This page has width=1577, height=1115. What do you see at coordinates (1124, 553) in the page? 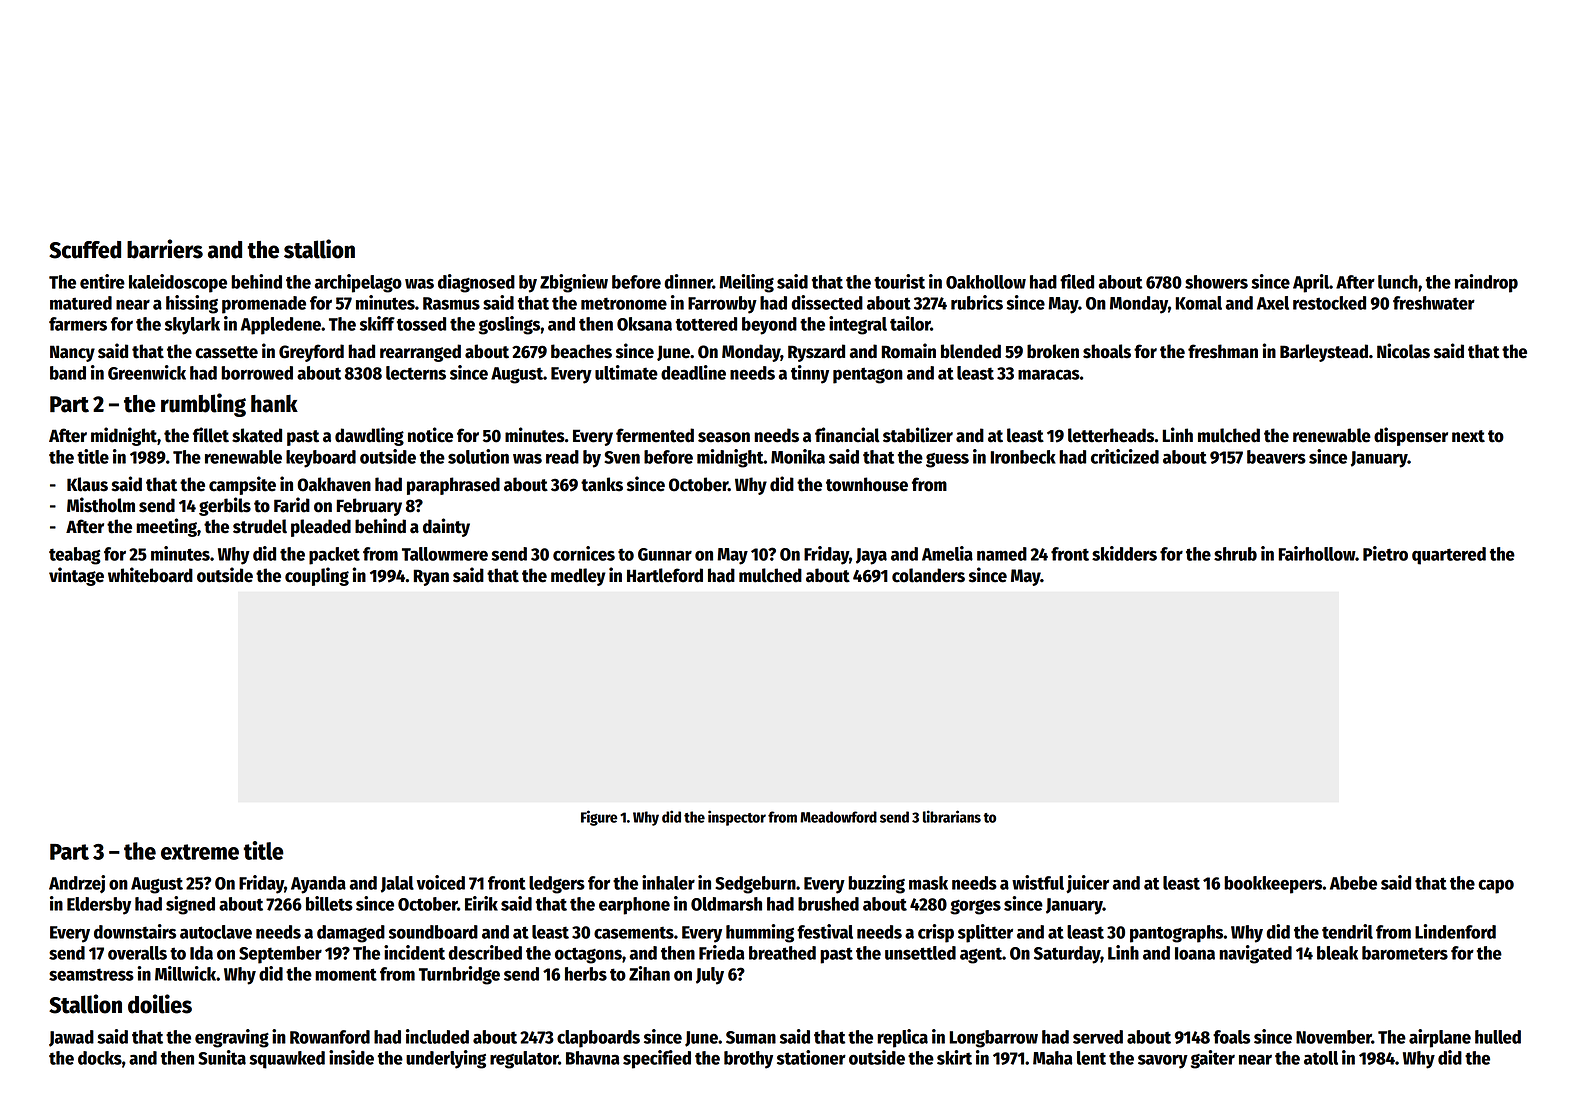
I see `skidders` at bounding box center [1124, 553].
